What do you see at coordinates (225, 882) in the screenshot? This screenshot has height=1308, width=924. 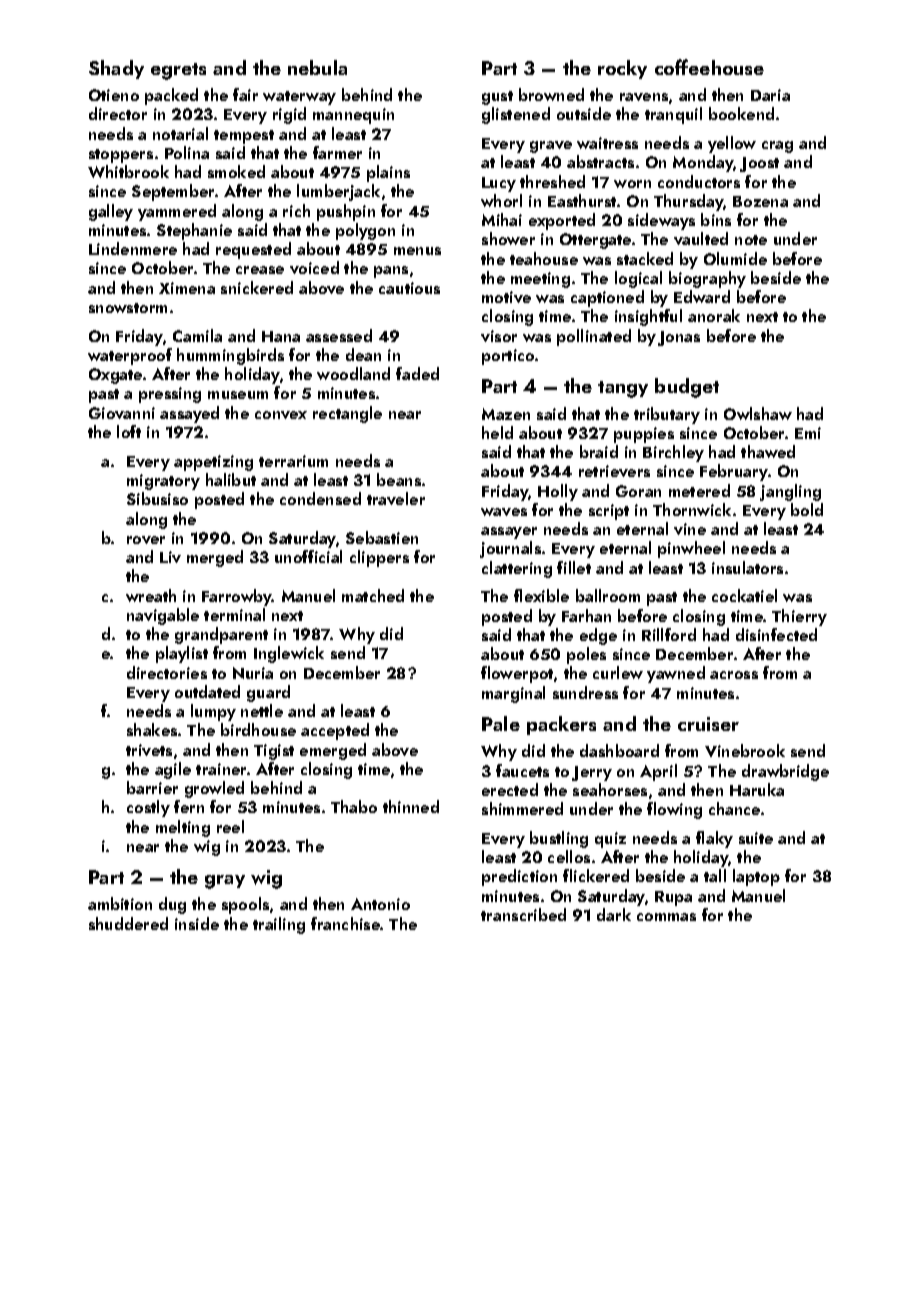 I see `gray` at bounding box center [225, 882].
